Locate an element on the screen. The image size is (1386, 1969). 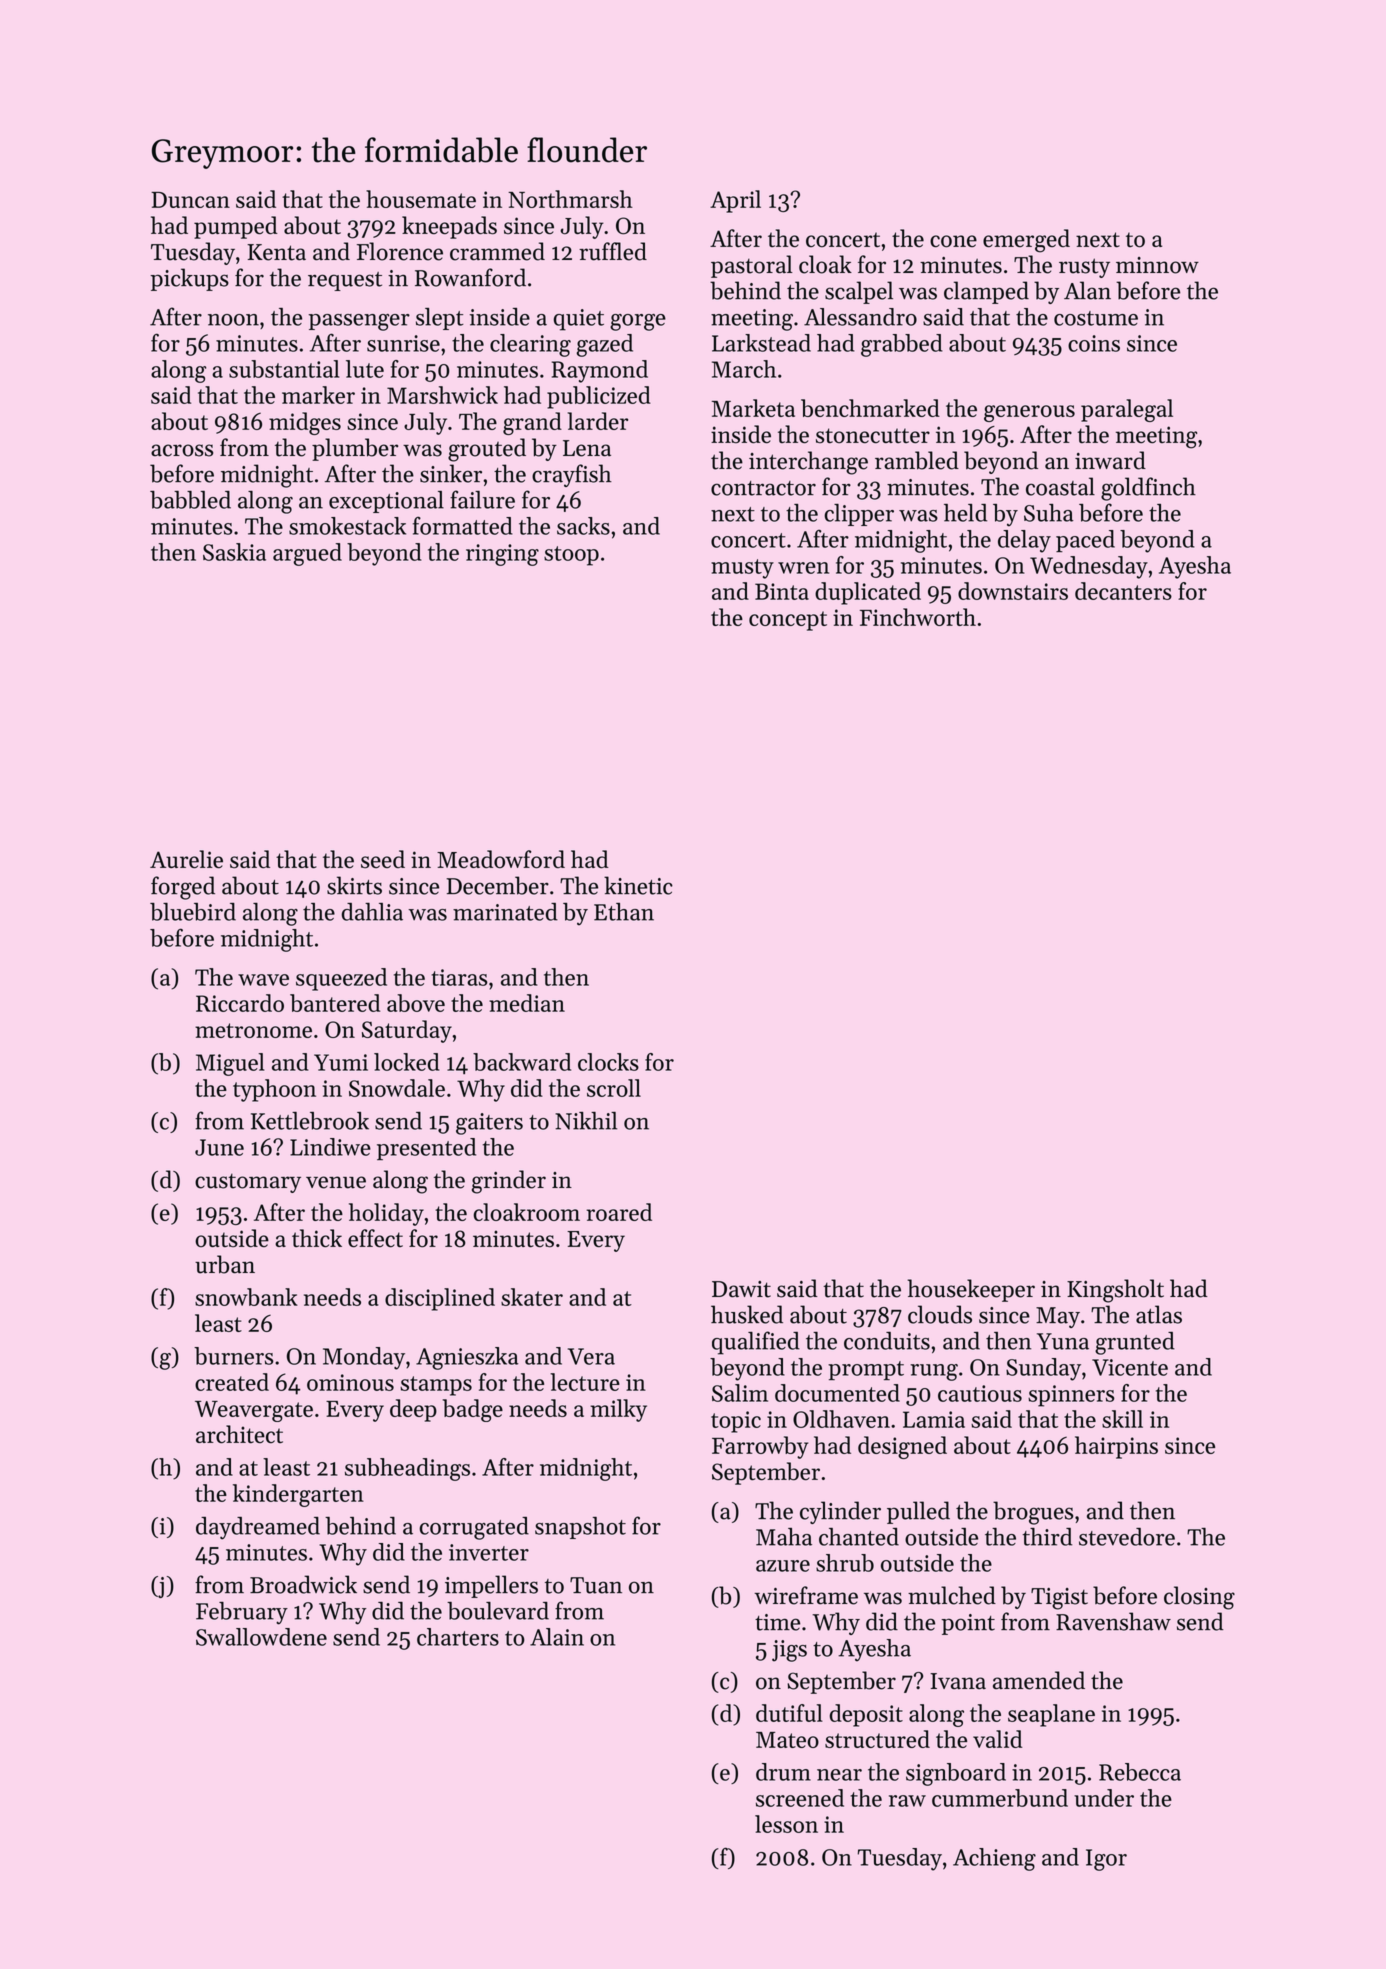
Igor is located at coordinates (1106, 1860).
